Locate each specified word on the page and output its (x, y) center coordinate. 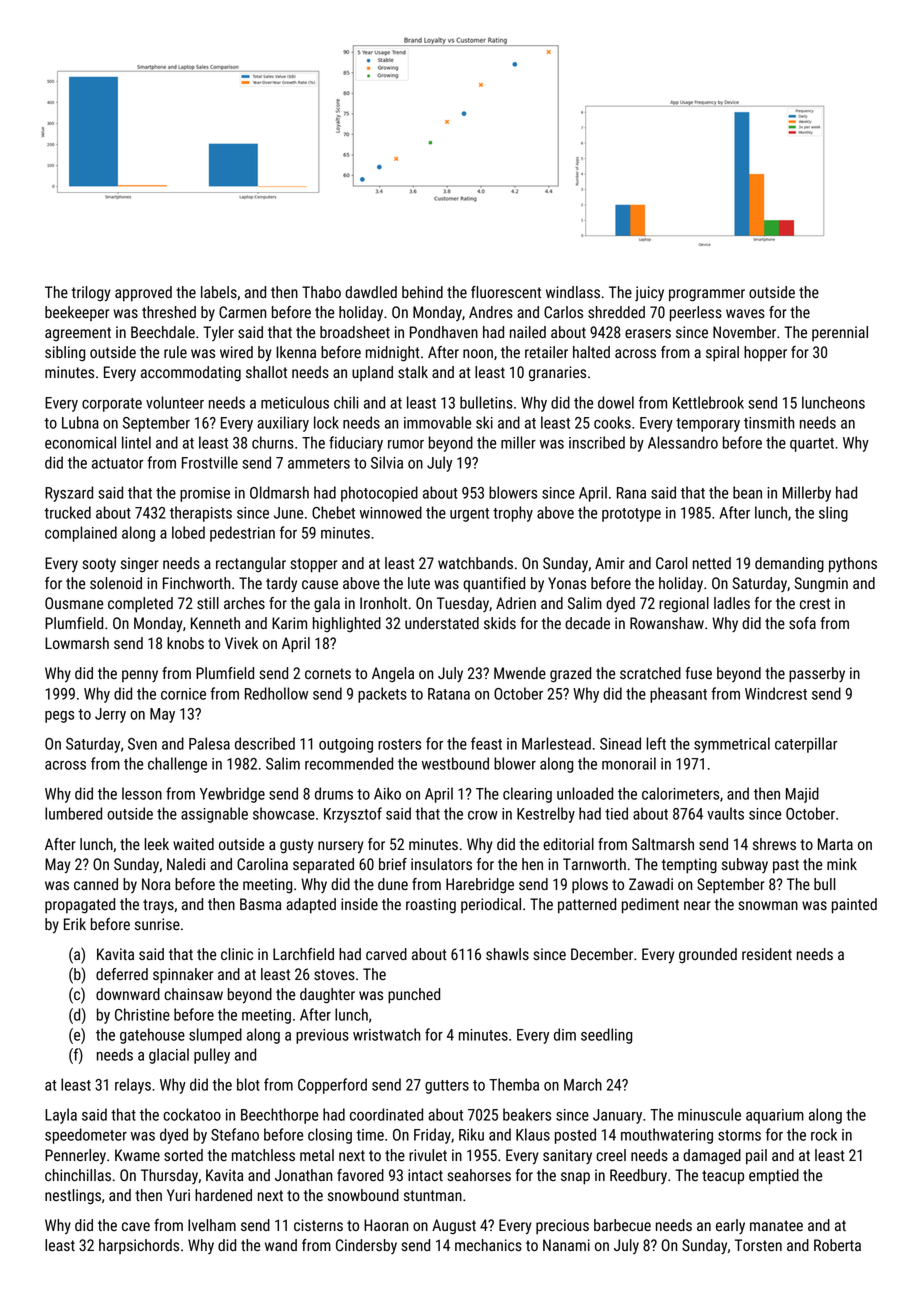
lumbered (73, 813)
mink (842, 864)
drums (334, 793)
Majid (802, 795)
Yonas (567, 583)
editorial (568, 844)
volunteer (175, 402)
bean (747, 492)
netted (712, 563)
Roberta (837, 1245)
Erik (75, 924)
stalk (413, 372)
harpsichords (139, 1246)
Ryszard (69, 494)
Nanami (566, 1245)
